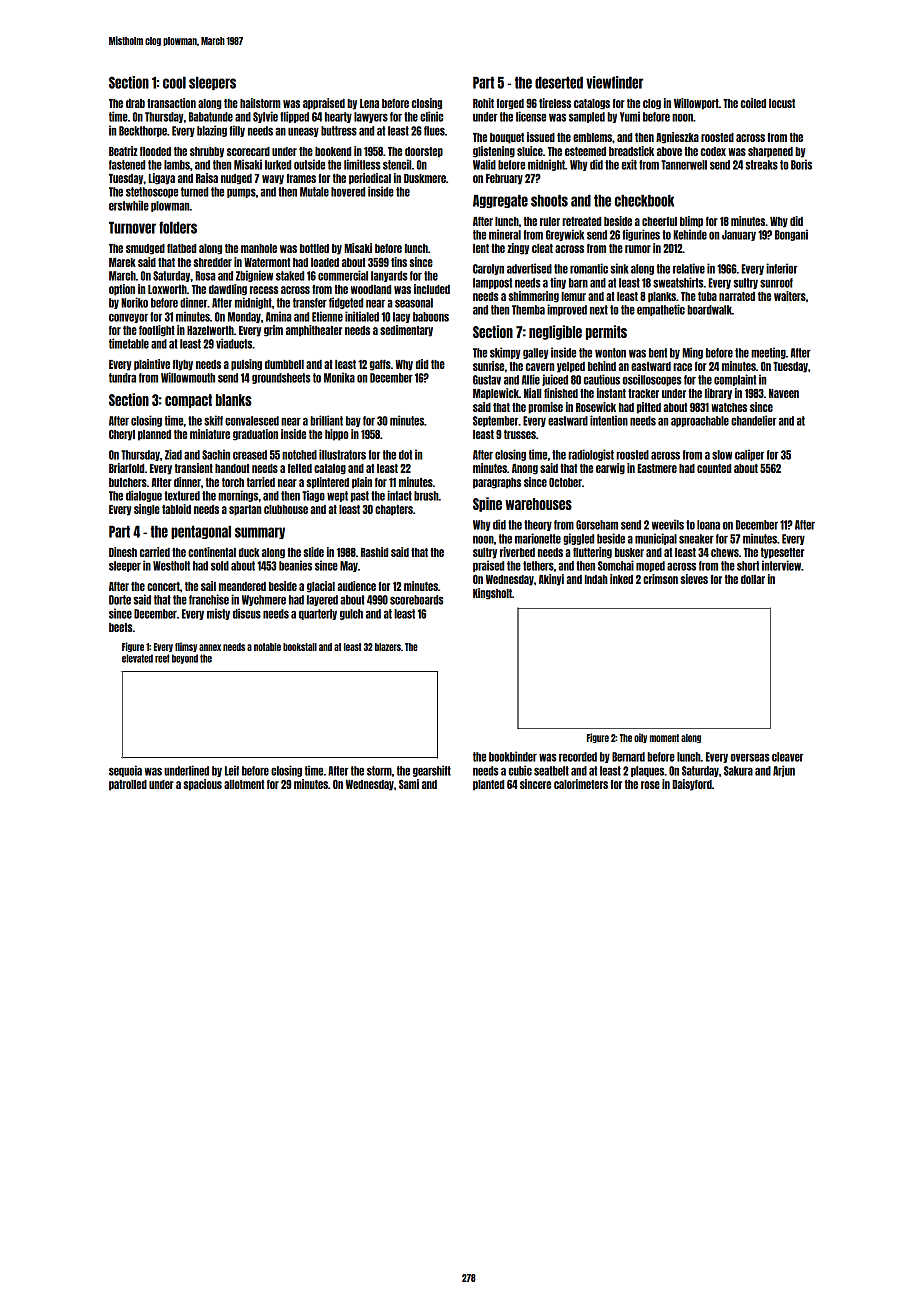 Image resolution: width=924 pixels, height=1308 pixels. I want to click on erstwhile, so click(129, 205).
